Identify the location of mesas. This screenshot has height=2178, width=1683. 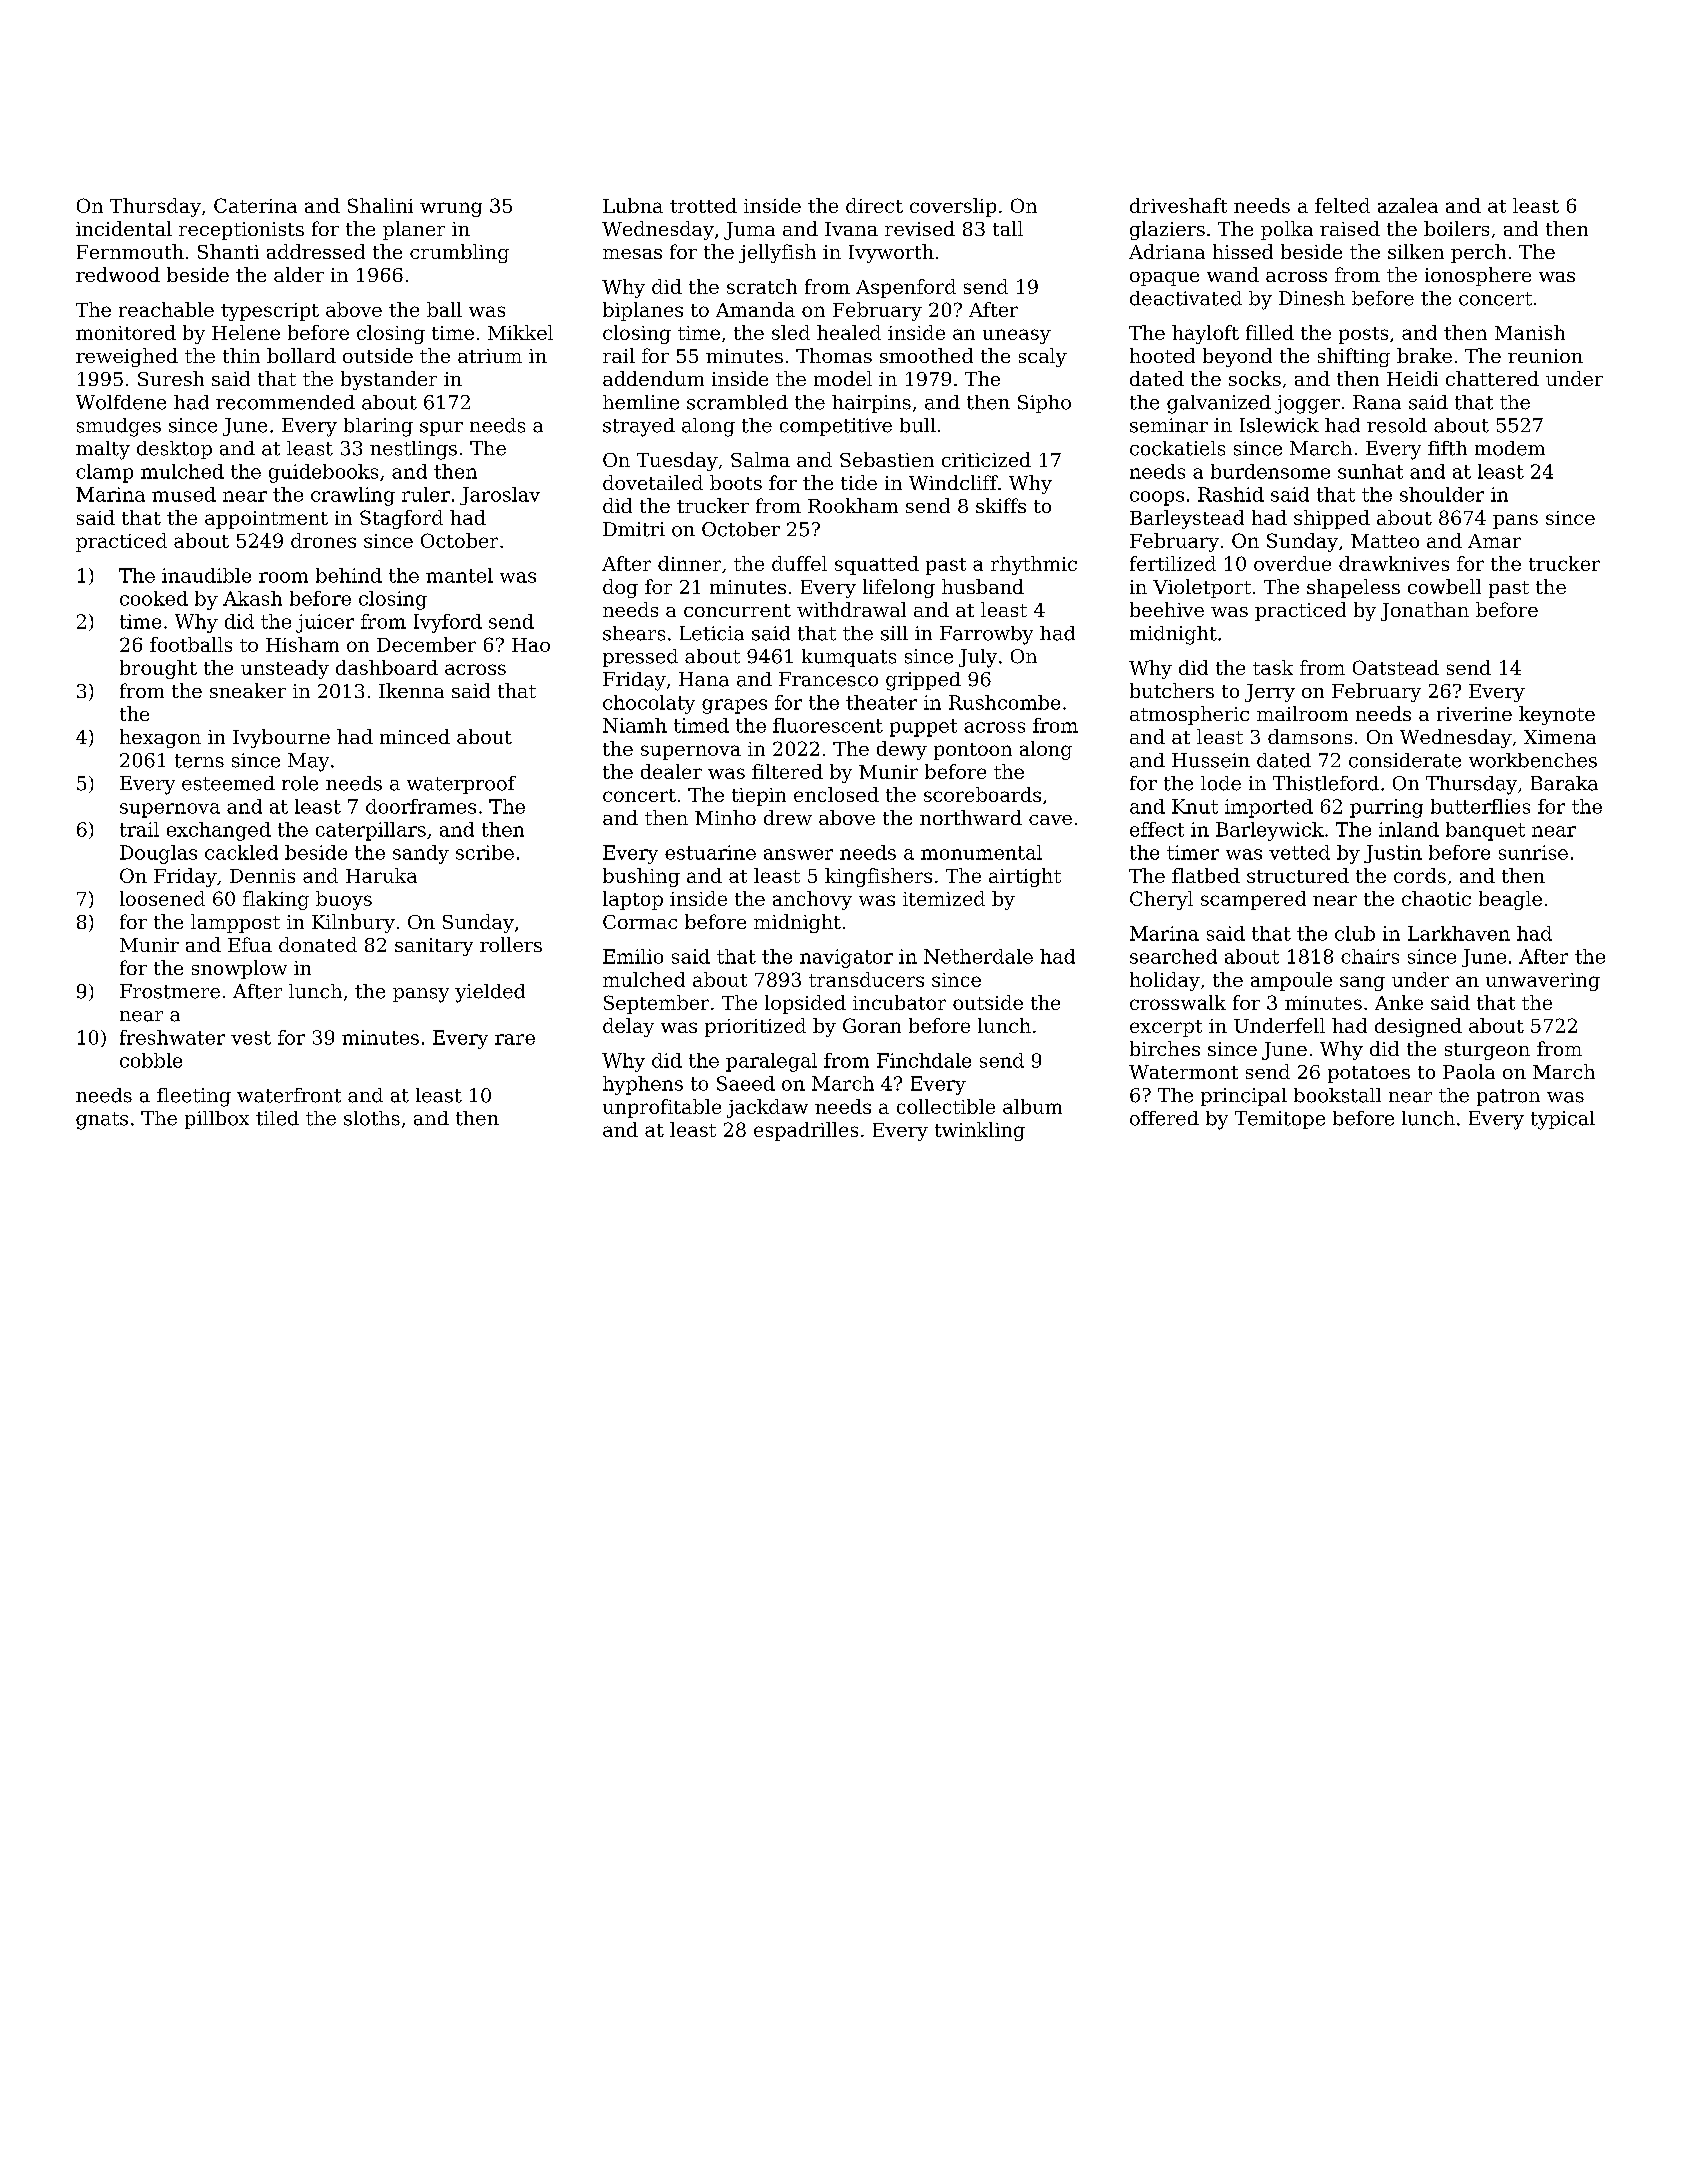
(632, 254).
